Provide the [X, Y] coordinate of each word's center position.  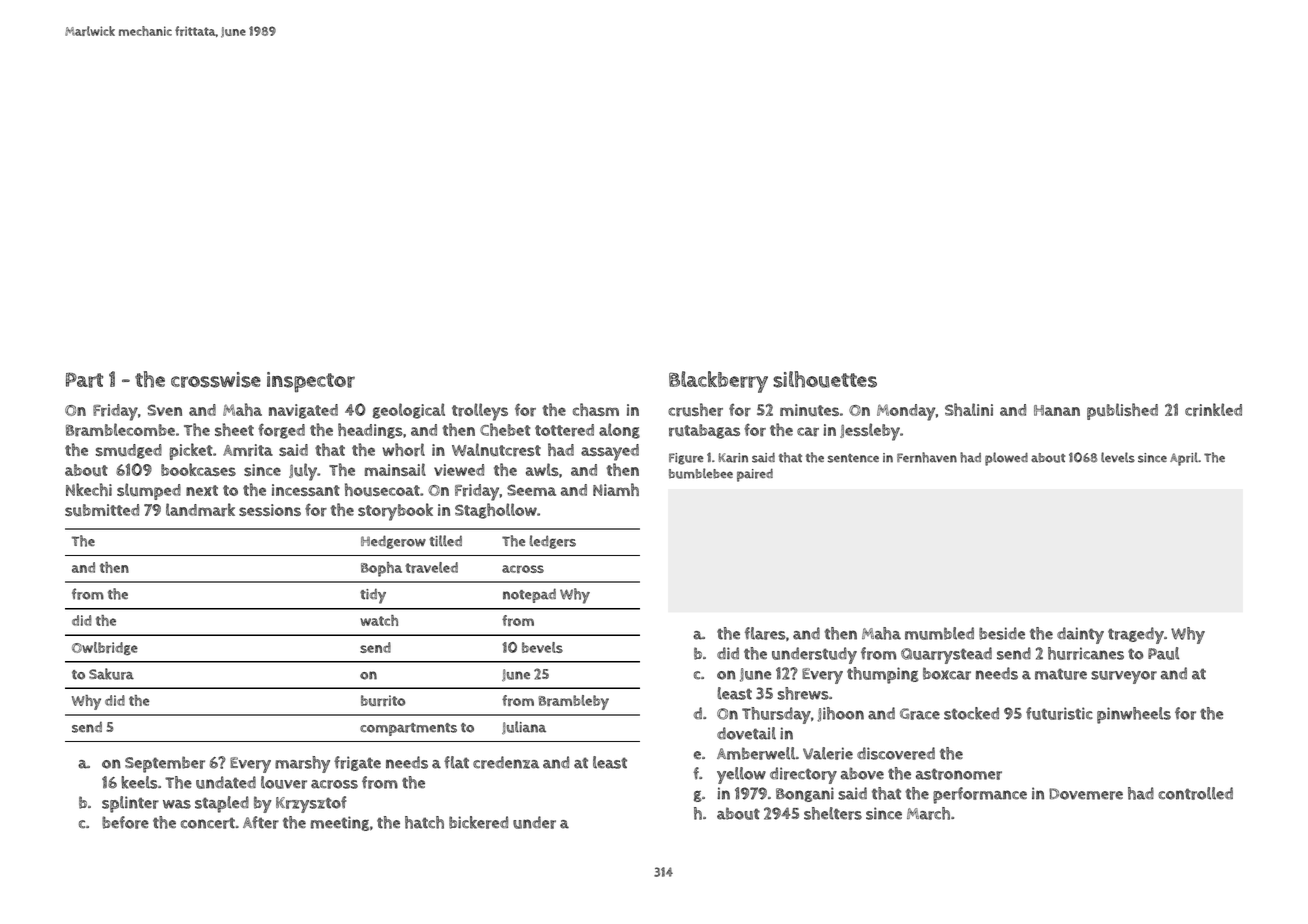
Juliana [524, 727]
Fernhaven [927, 457]
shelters [833, 813]
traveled [432, 567]
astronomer [959, 774]
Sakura [111, 674]
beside [1002, 633]
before [125, 822]
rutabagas [704, 431]
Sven [165, 410]
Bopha [381, 569]
